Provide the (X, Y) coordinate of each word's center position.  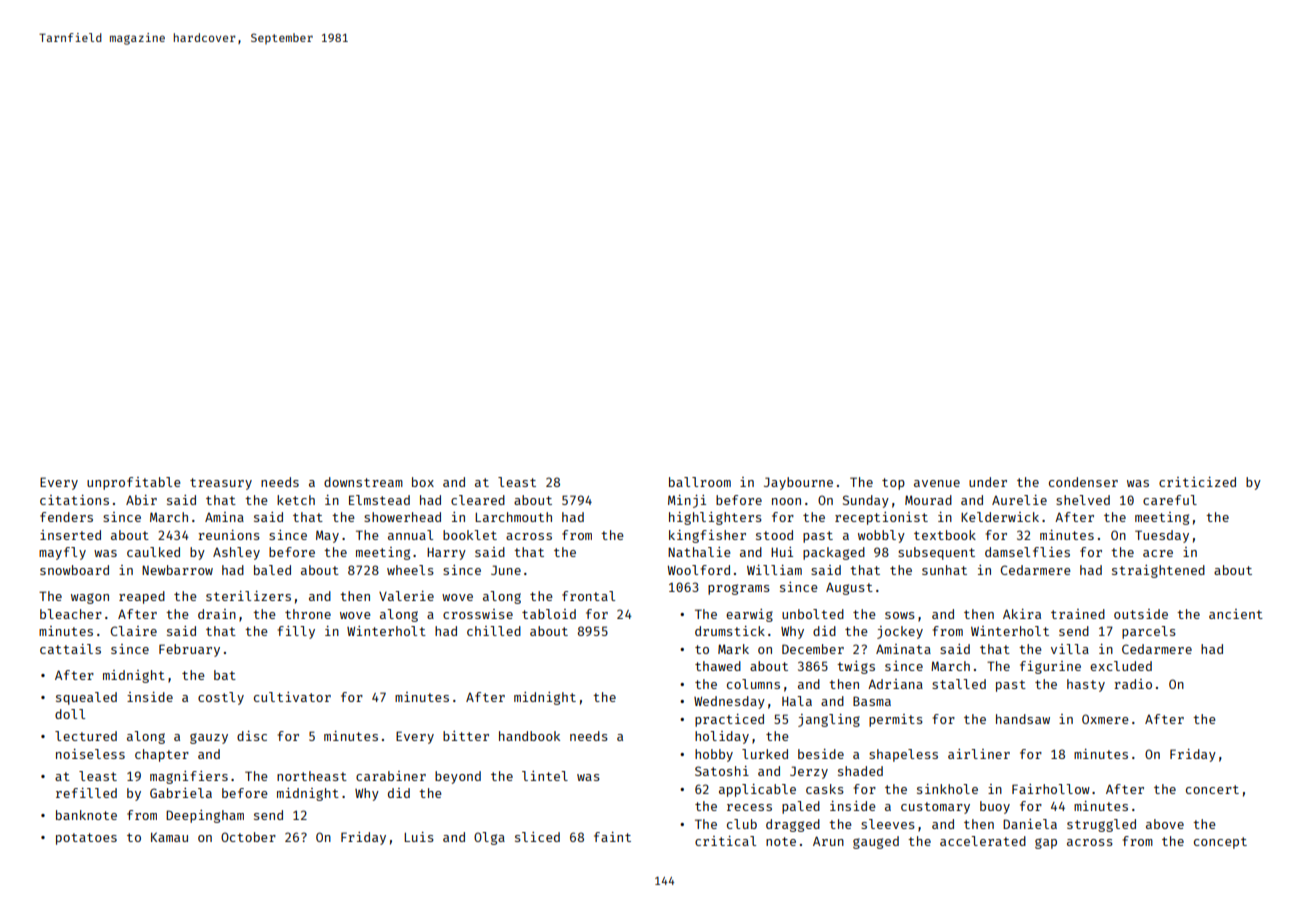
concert (1212, 789)
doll (70, 714)
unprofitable (134, 483)
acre (1158, 553)
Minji (687, 501)
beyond (458, 777)
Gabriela (181, 793)
